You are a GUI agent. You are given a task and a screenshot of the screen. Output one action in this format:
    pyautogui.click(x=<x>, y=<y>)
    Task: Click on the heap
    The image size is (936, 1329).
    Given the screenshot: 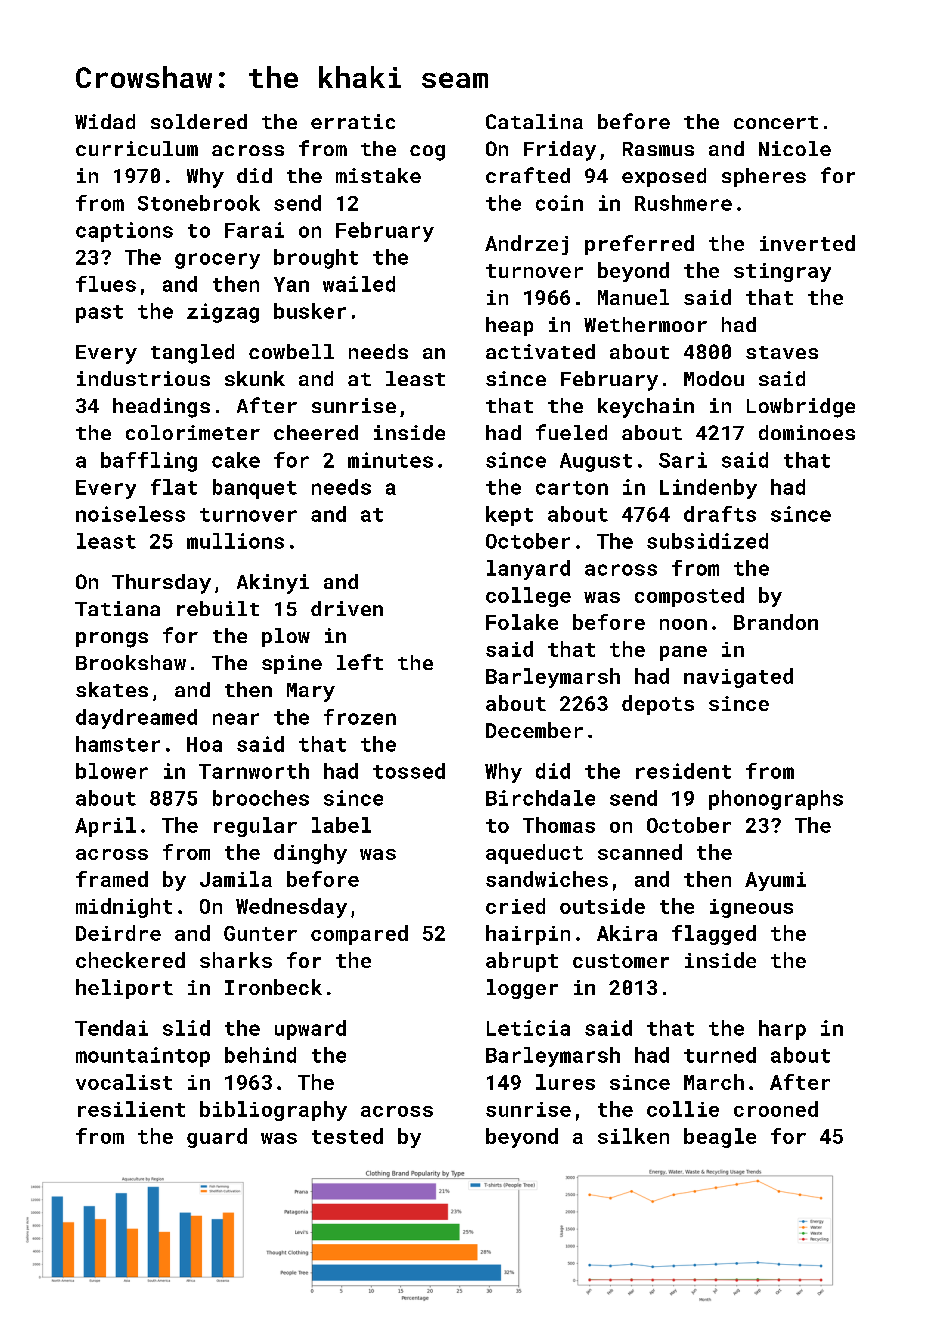 What is the action you would take?
    pyautogui.click(x=509, y=326)
